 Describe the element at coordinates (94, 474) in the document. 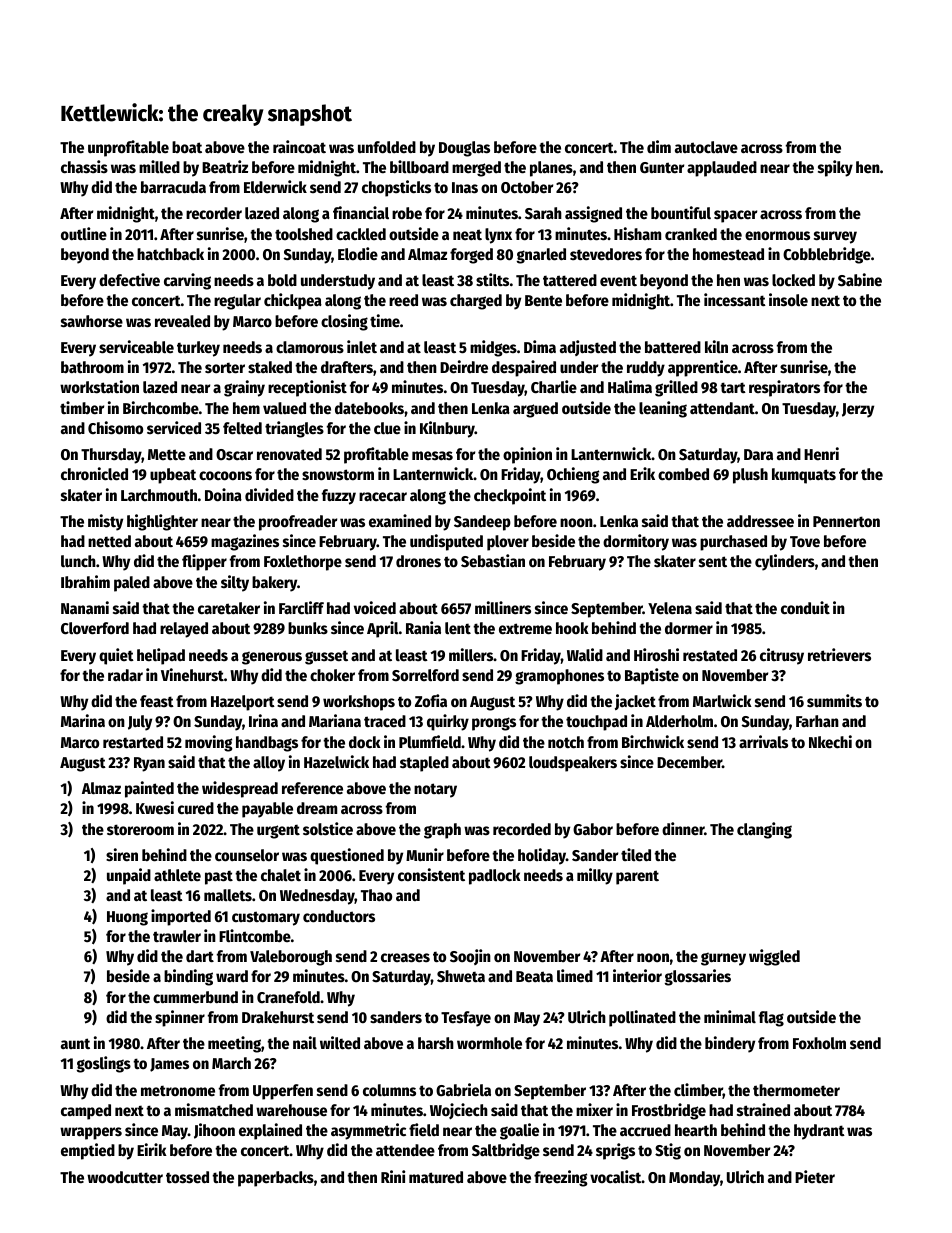

I see `chronicled` at that location.
